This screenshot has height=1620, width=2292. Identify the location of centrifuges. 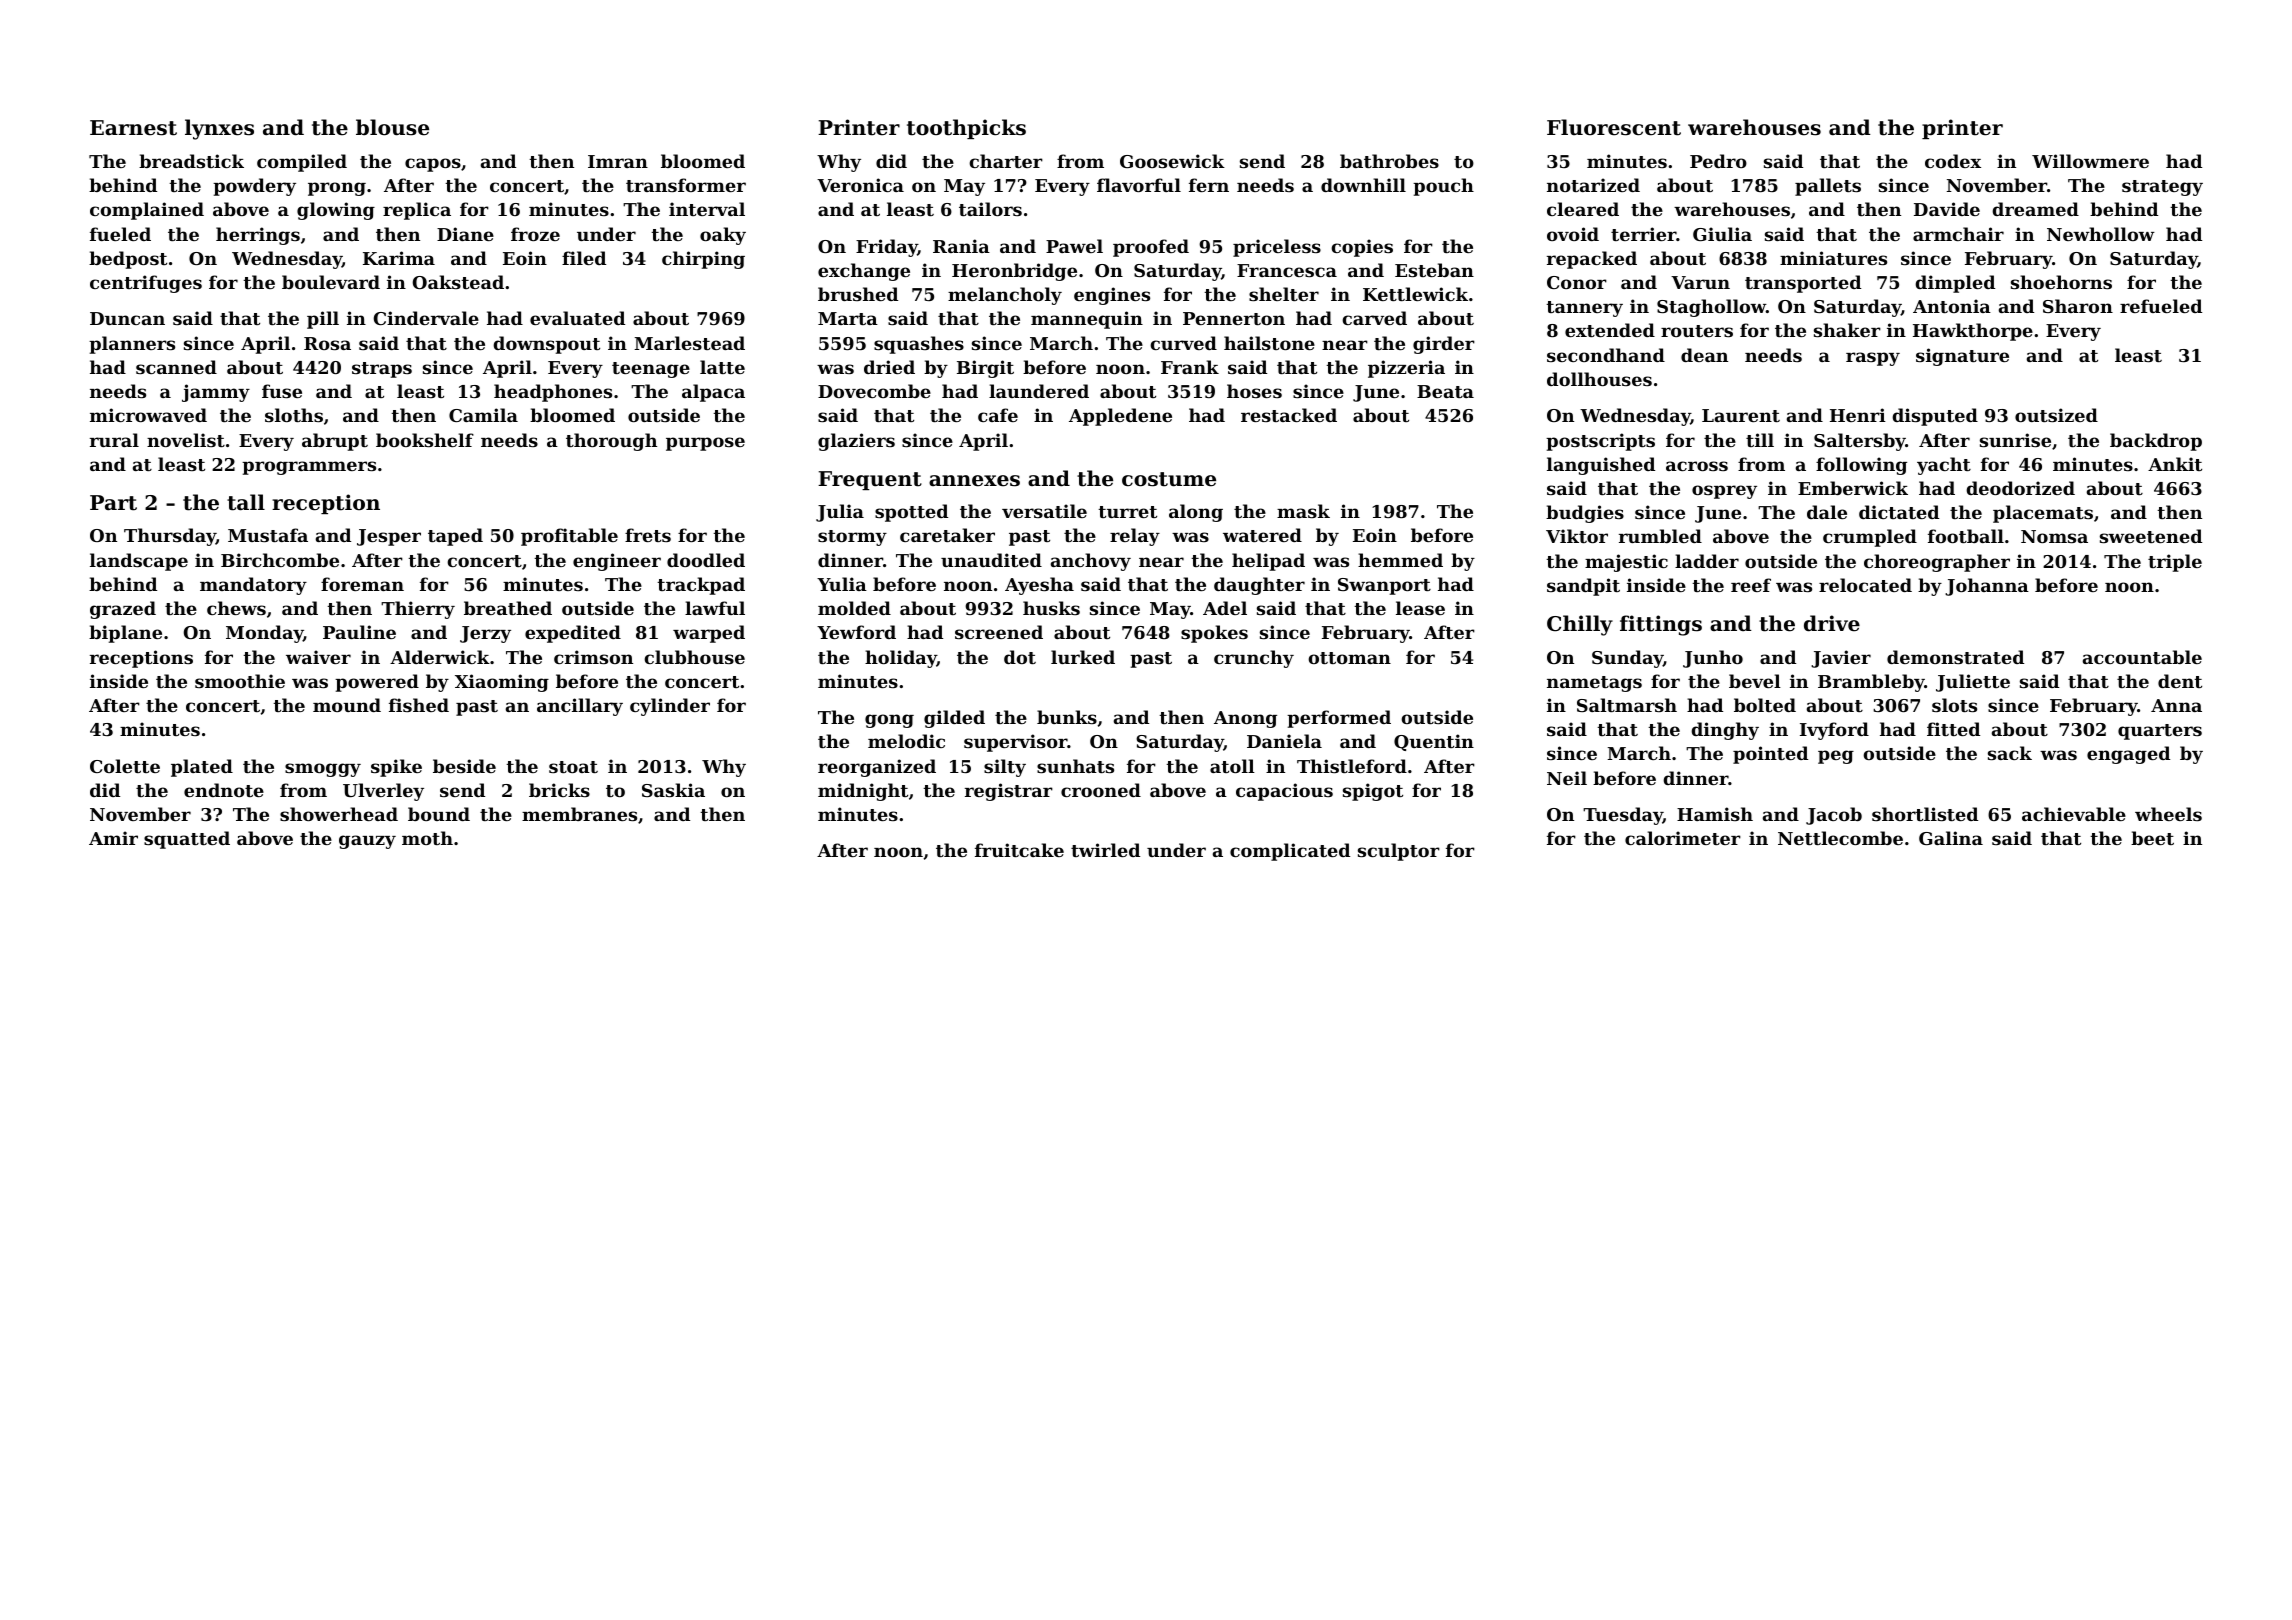
(146, 284).
